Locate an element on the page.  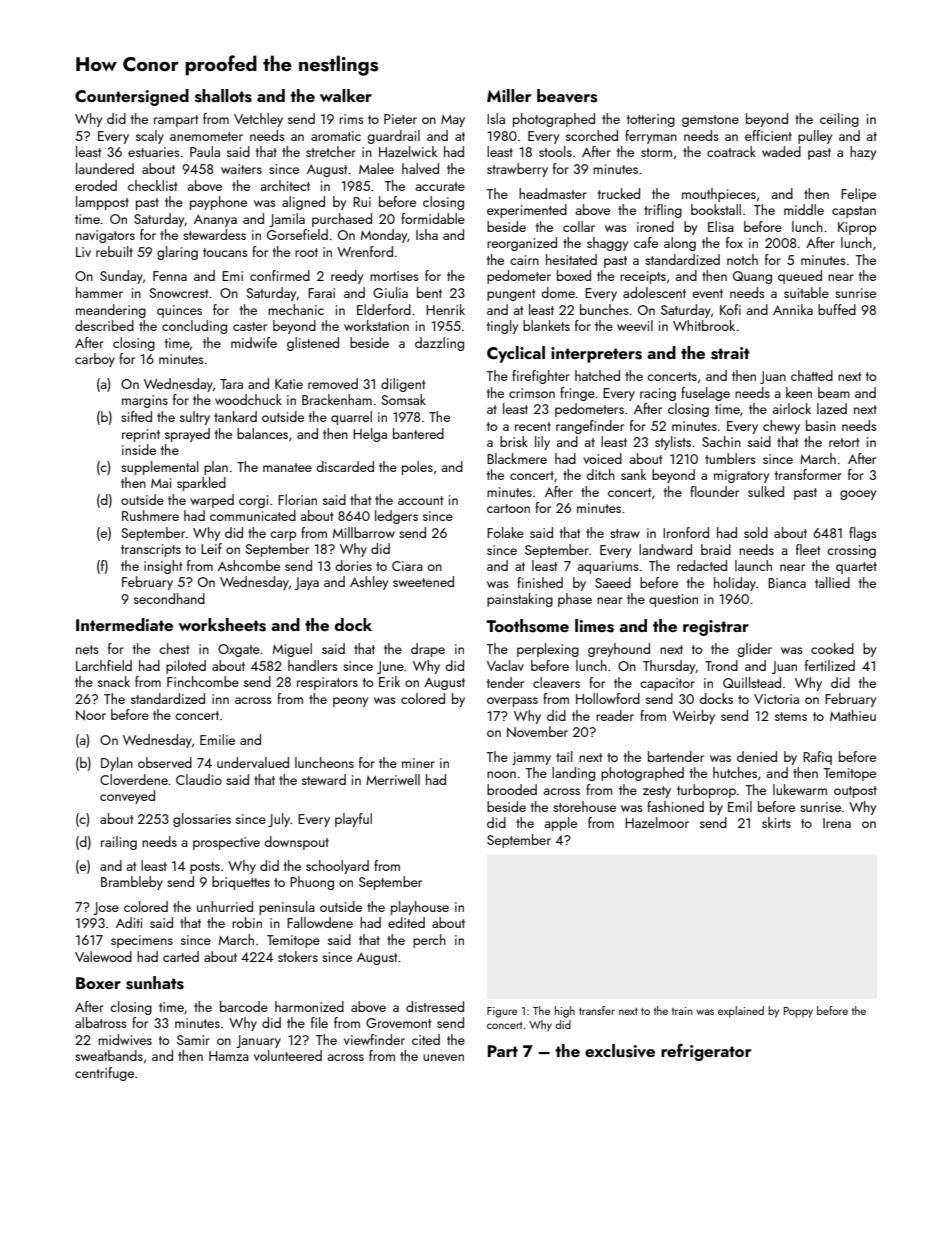
Countersigned is located at coordinates (132, 97).
